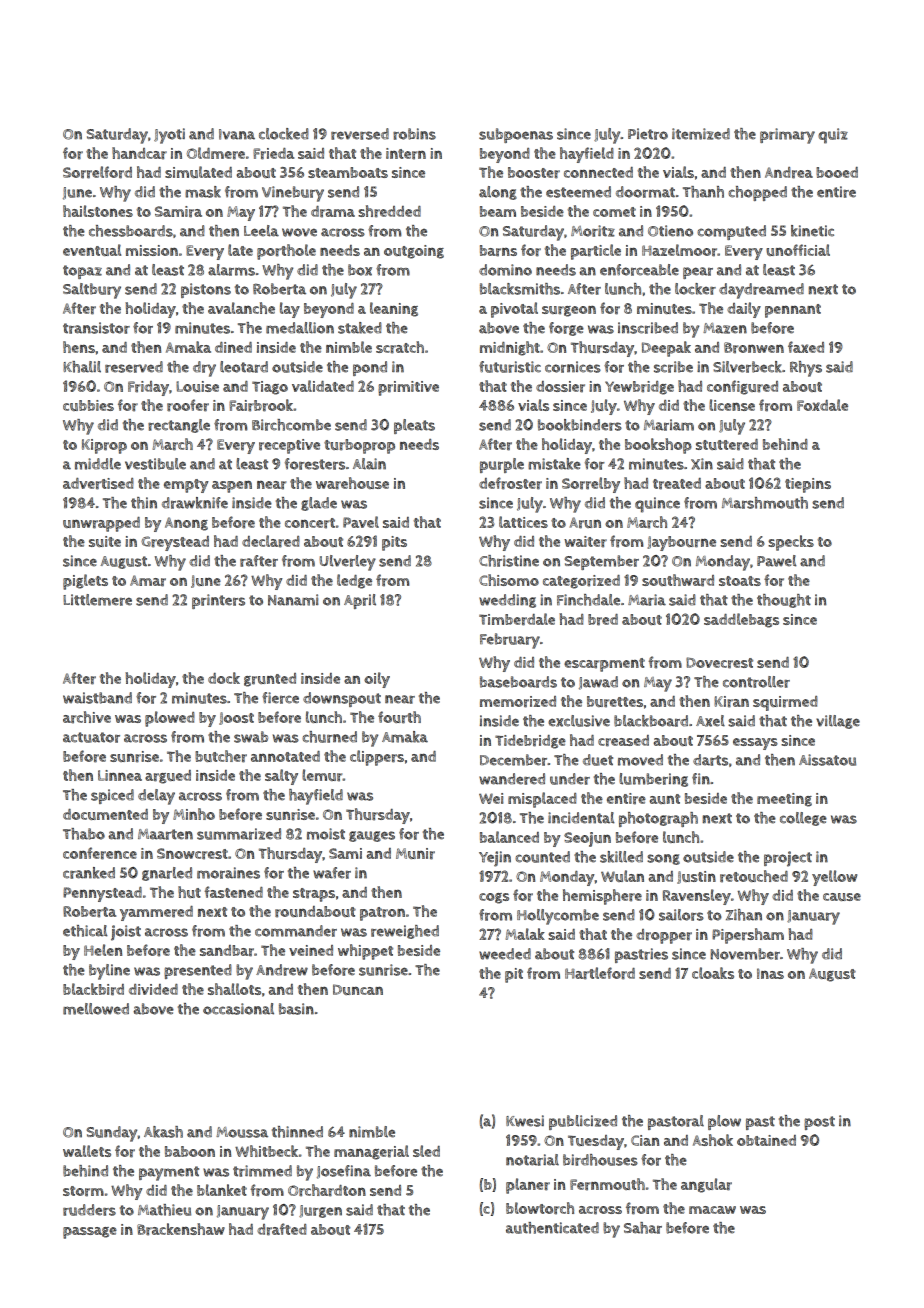 Image resolution: width=924 pixels, height=1308 pixels. Describe the element at coordinates (242, 1132) in the screenshot. I see `Moussa` at that location.
